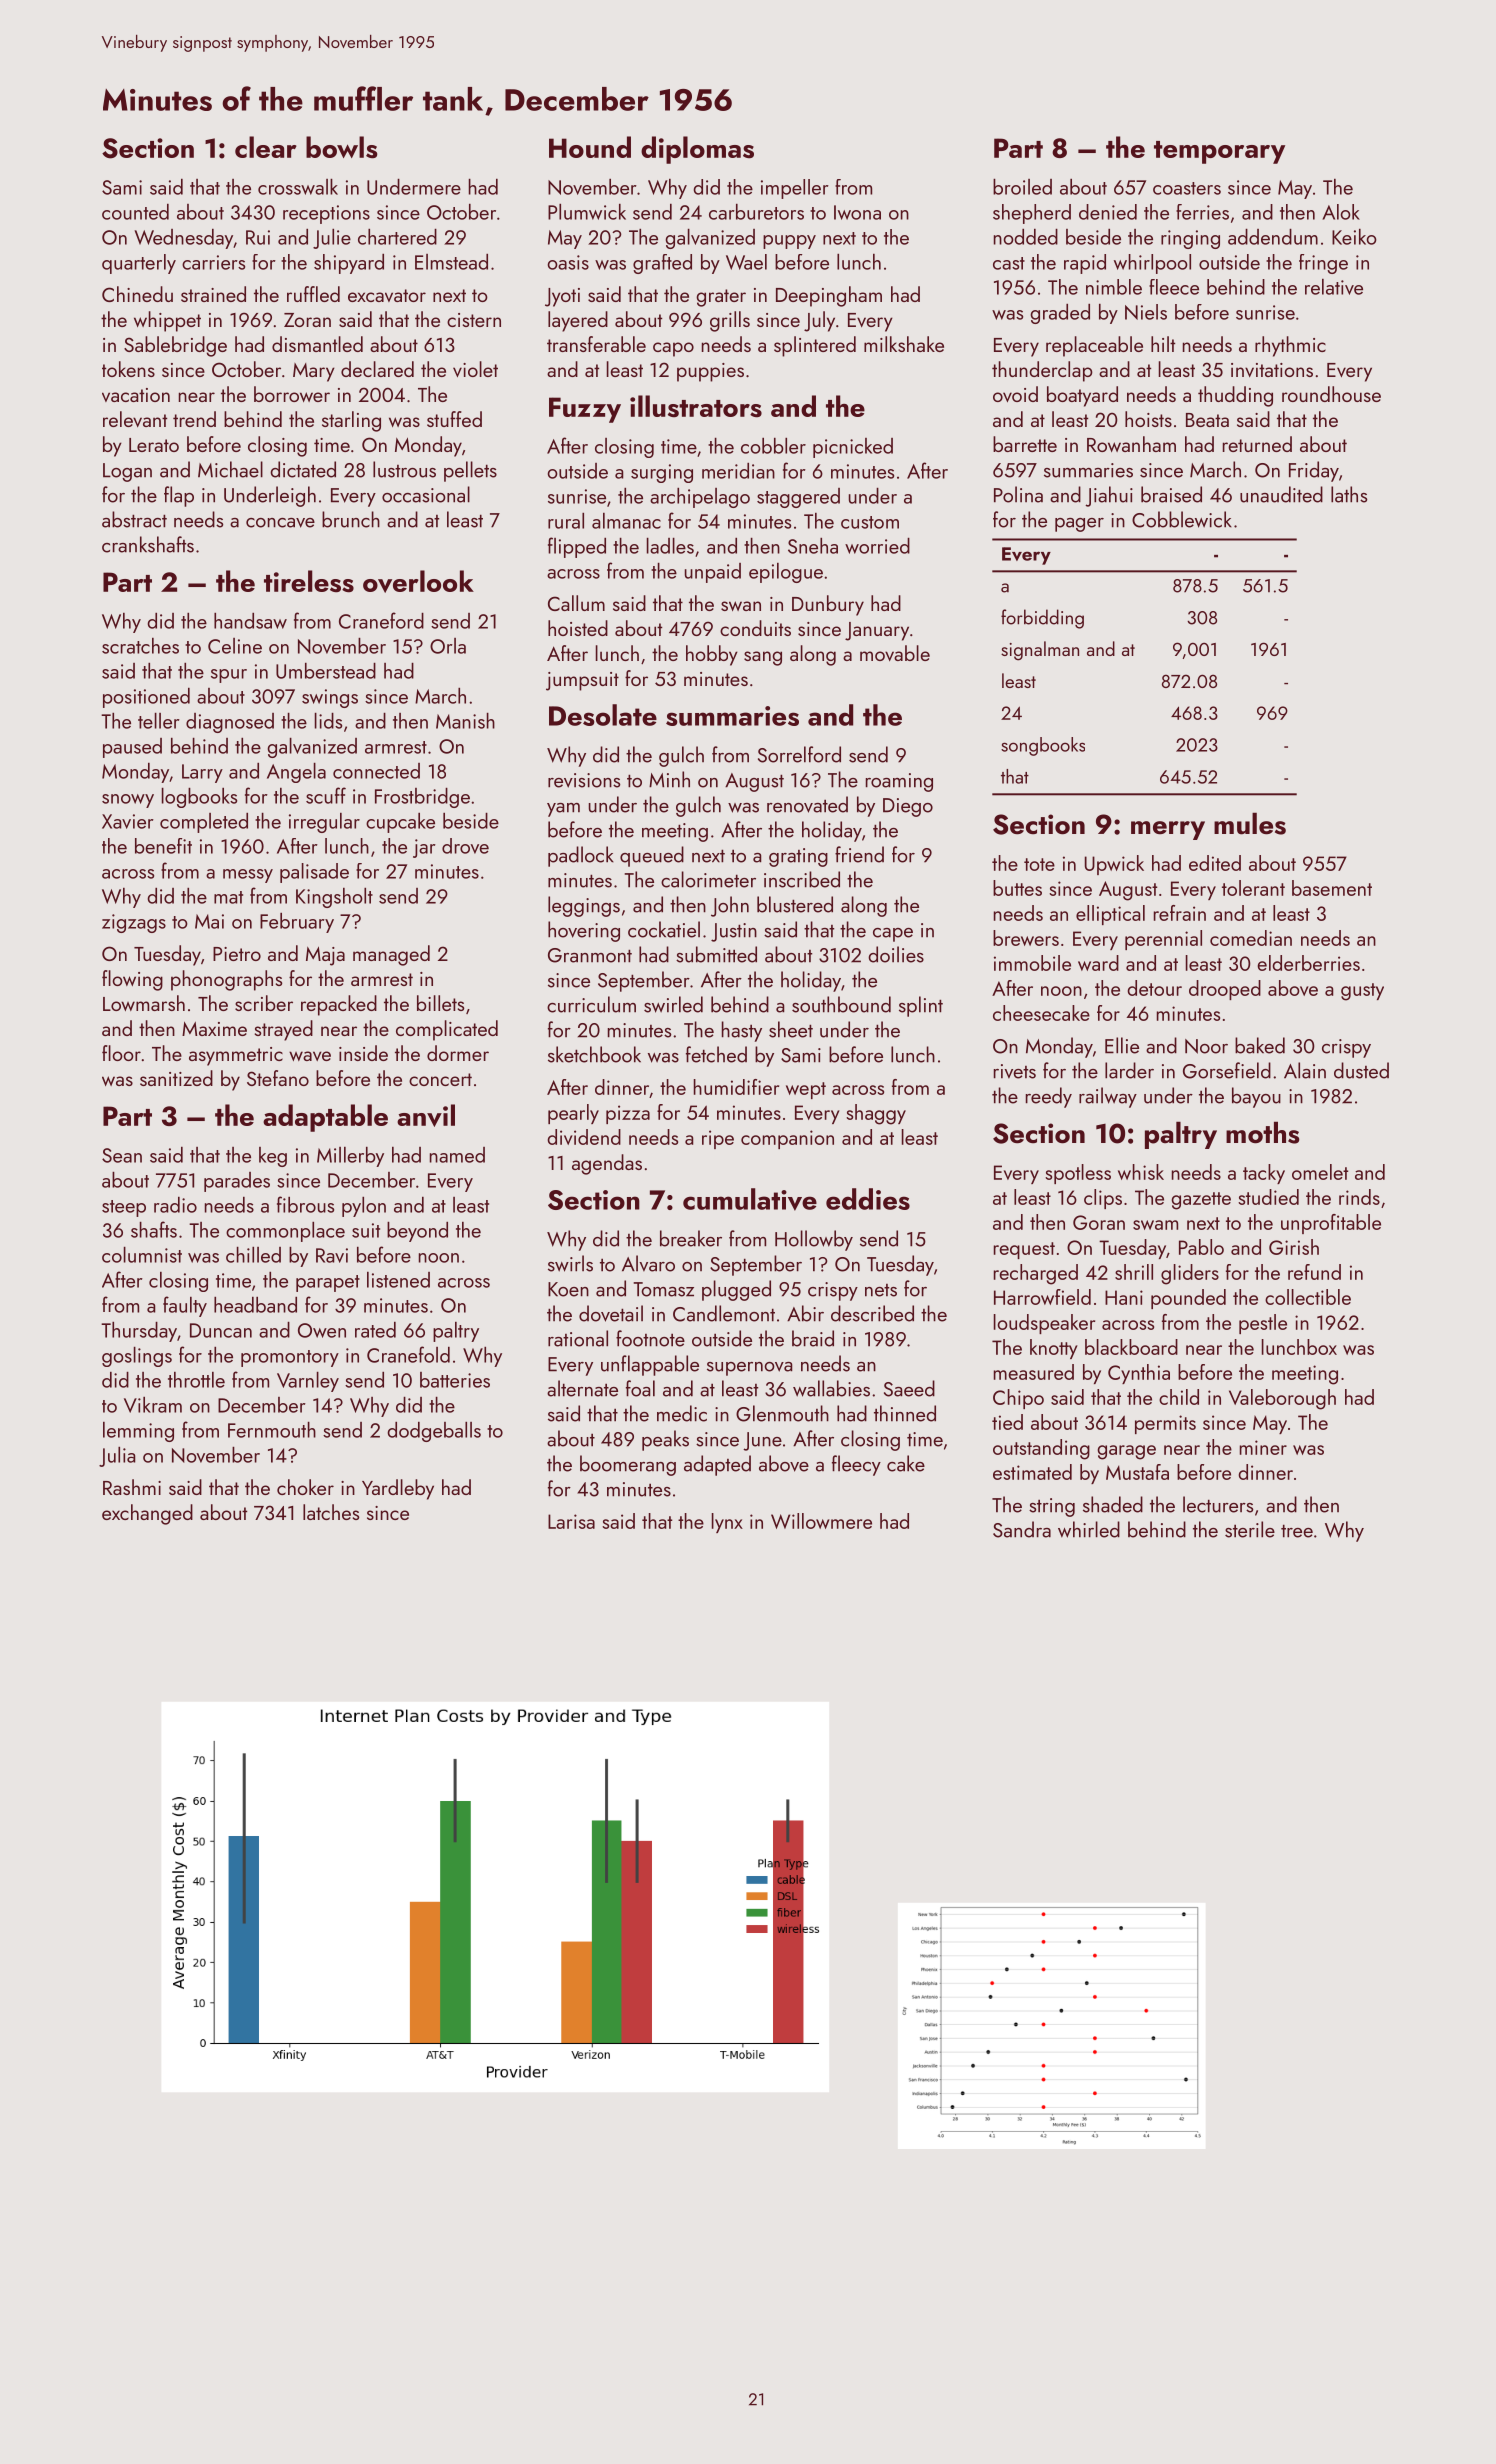  Describe the element at coordinates (603, 715) in the screenshot. I see `Desolate` at that location.
